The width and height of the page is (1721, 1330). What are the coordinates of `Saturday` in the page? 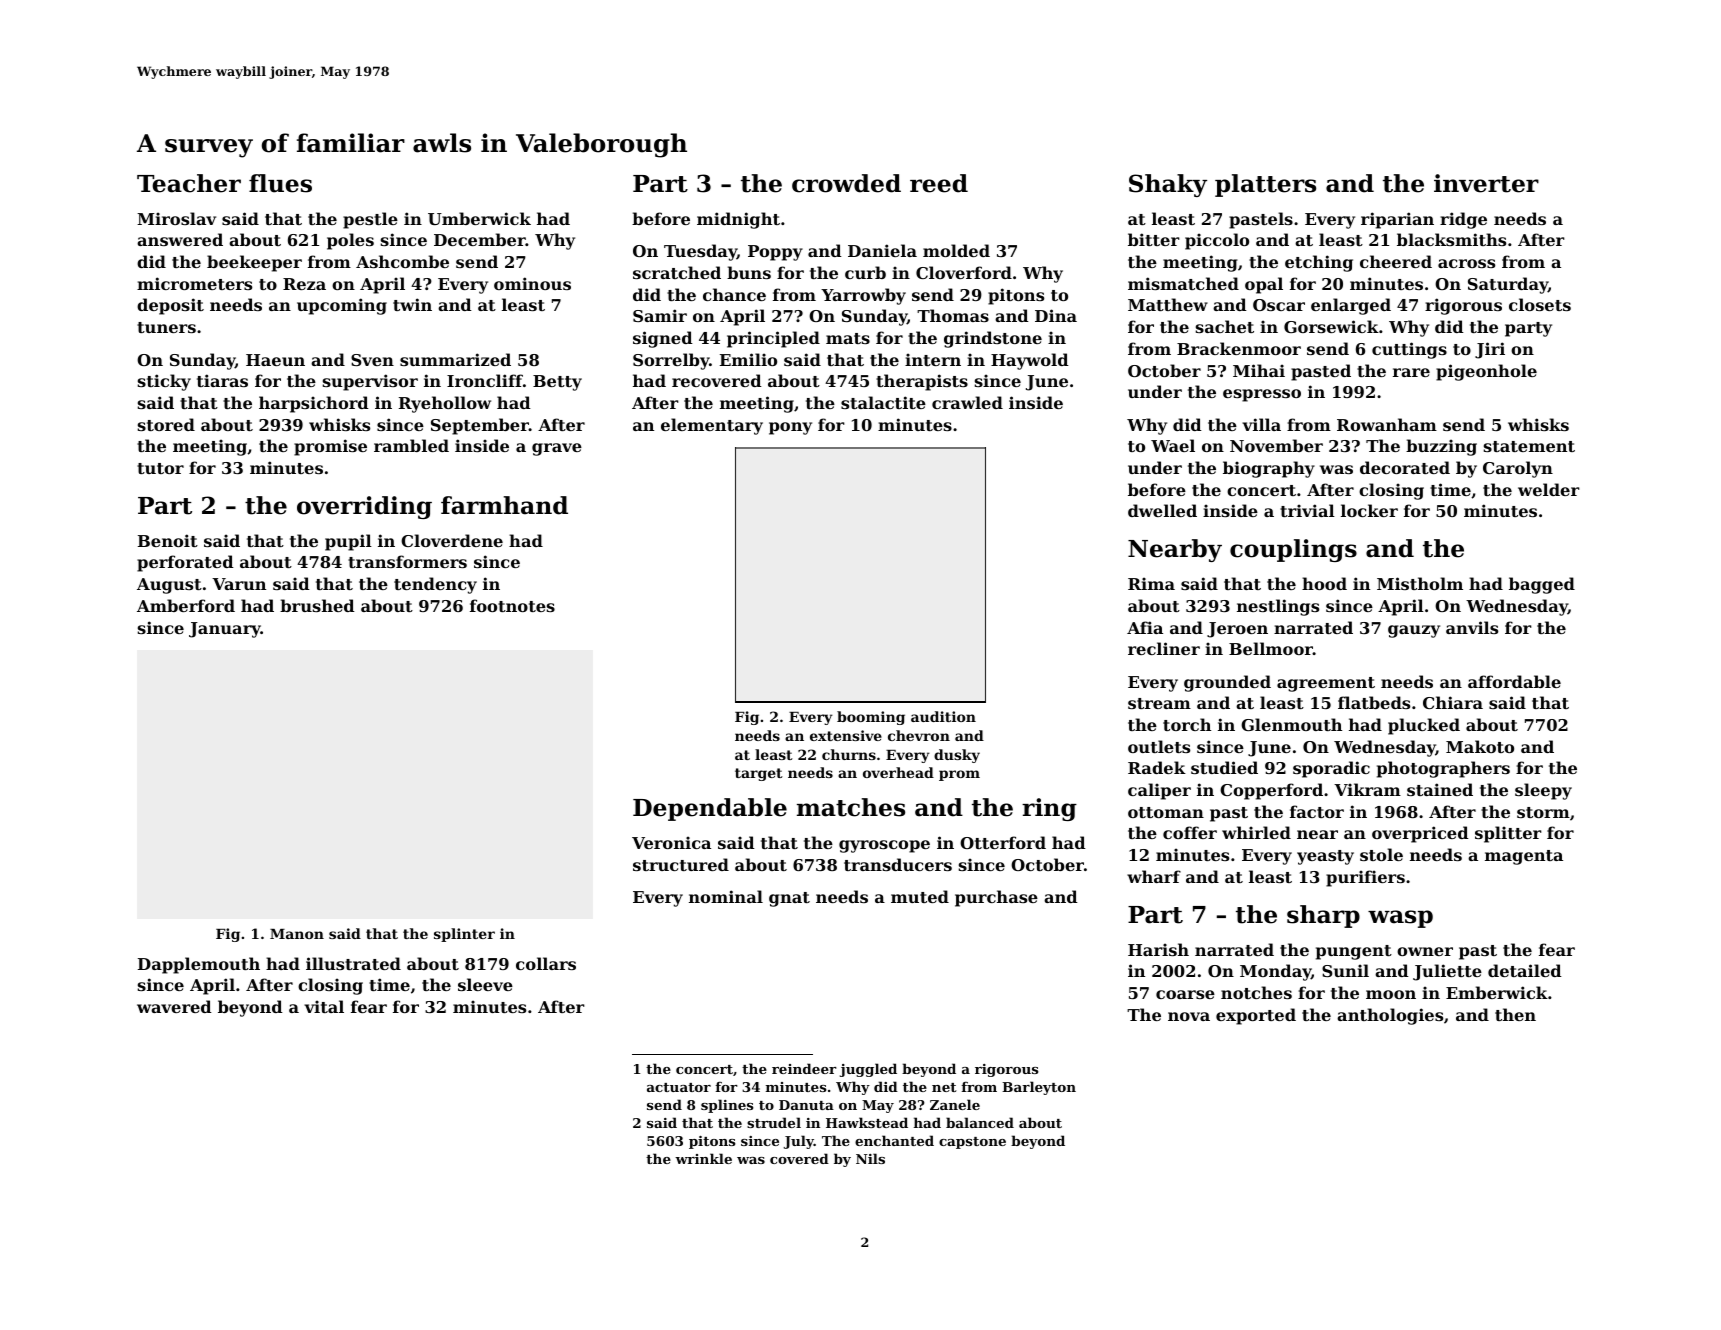 It's located at (1508, 285).
